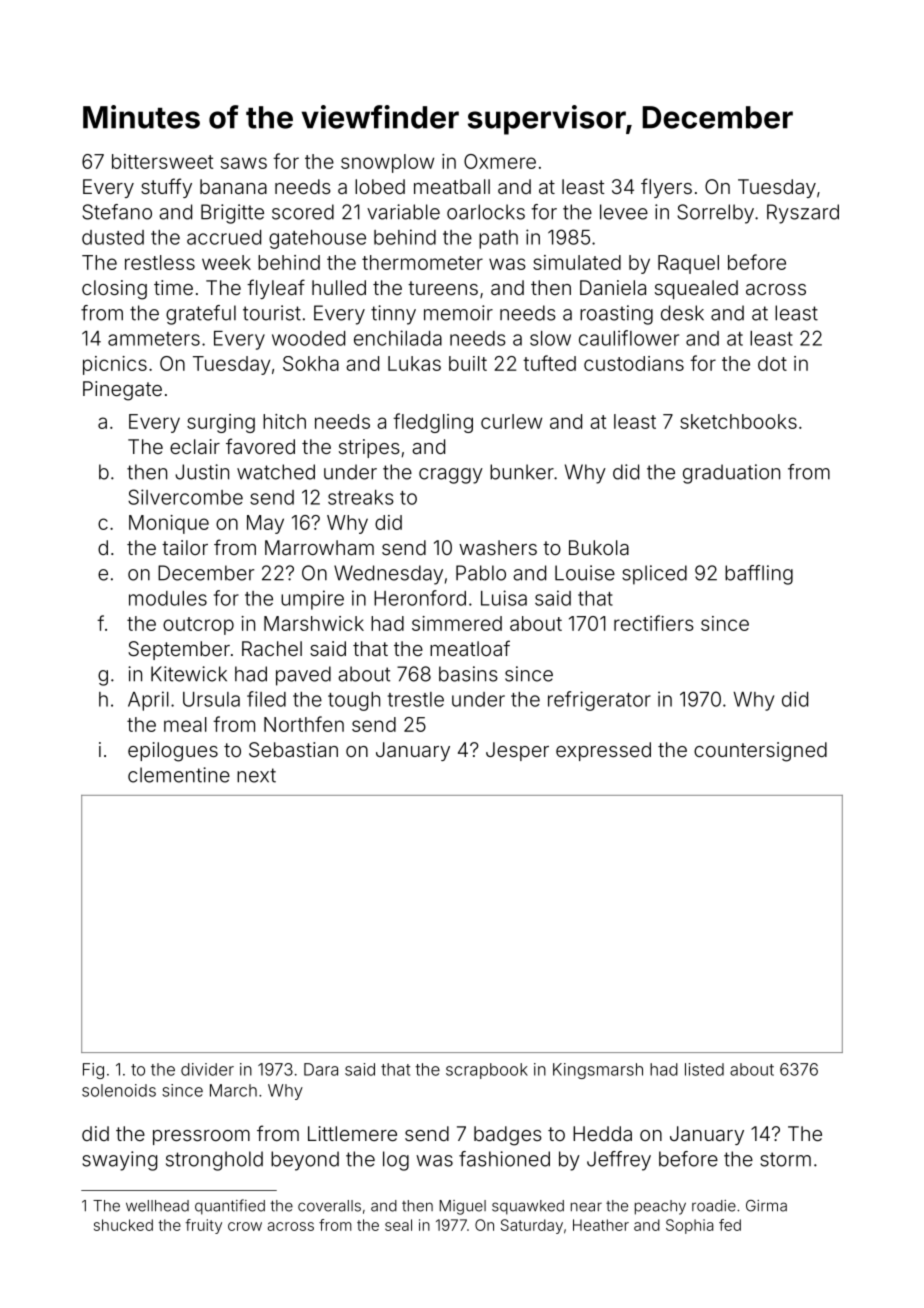 Image resolution: width=924 pixels, height=1308 pixels. What do you see at coordinates (387, 163) in the screenshot?
I see `snowplow` at bounding box center [387, 163].
